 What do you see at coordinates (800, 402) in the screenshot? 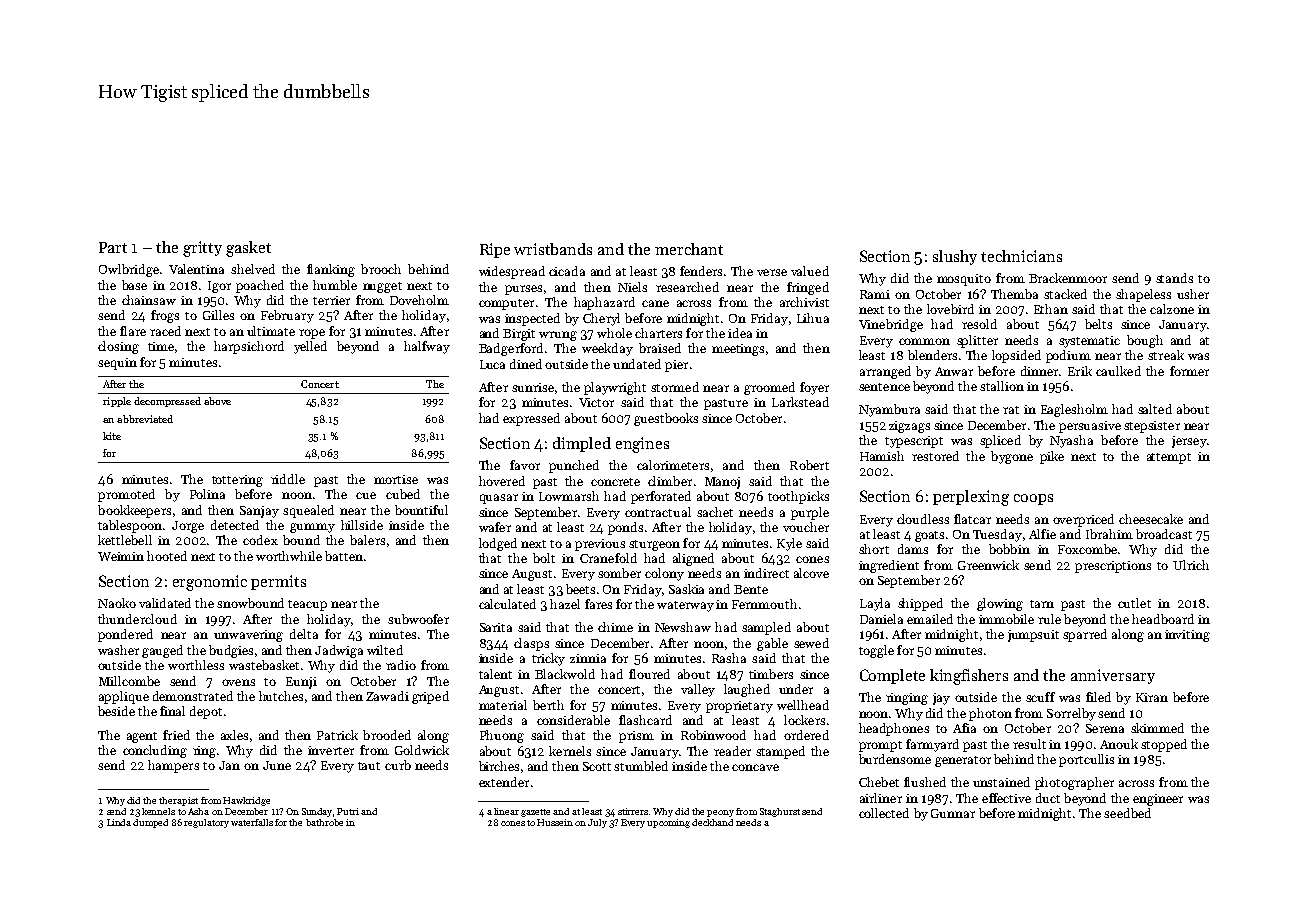
I see `Larkstead` at bounding box center [800, 402].
